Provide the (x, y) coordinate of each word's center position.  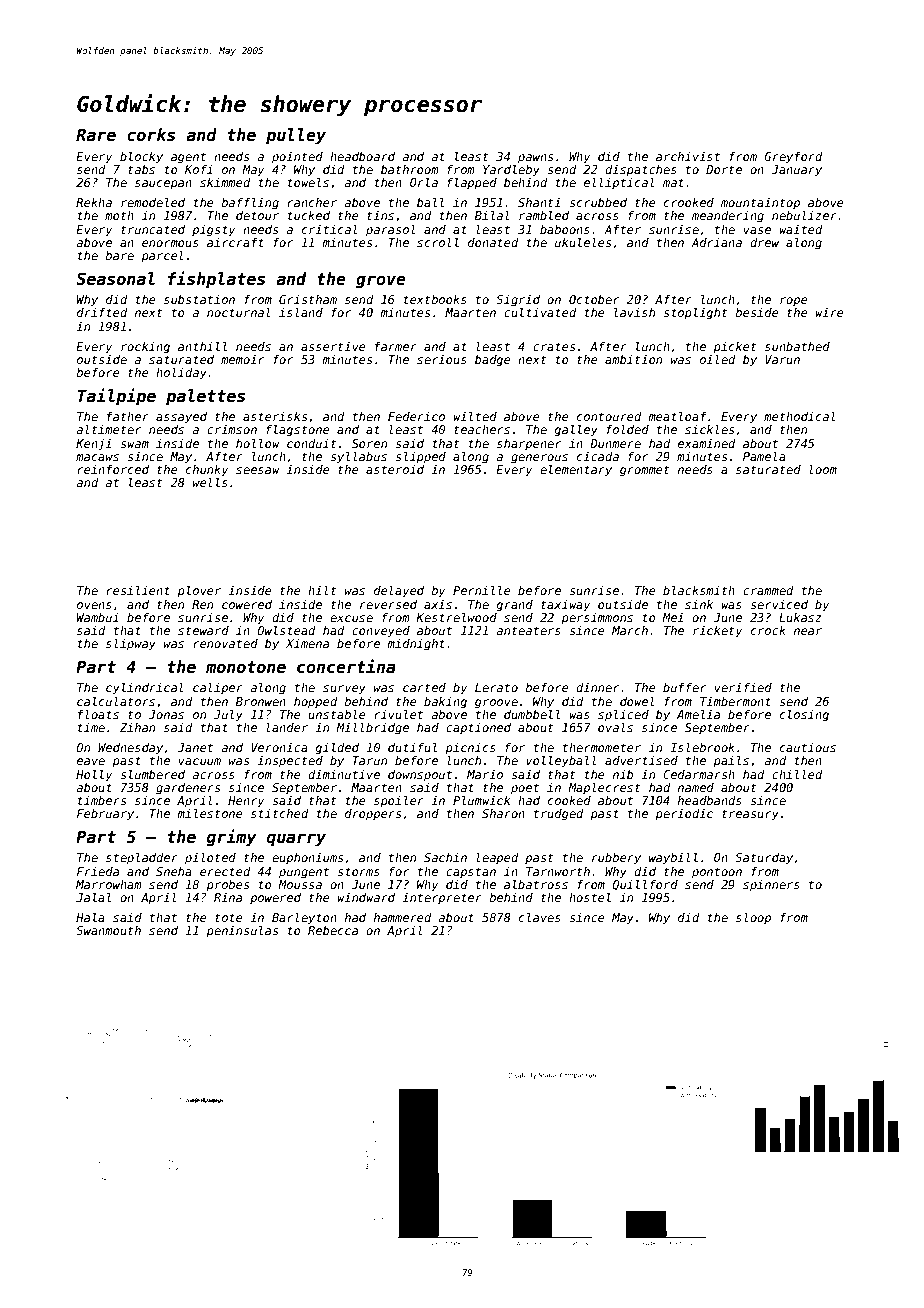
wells (210, 482)
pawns (535, 159)
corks (151, 135)
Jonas (166, 714)
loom (823, 469)
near (808, 631)
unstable (337, 714)
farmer (396, 346)
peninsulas (242, 931)
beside (757, 312)
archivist (688, 156)
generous (539, 459)
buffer (685, 687)
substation (199, 299)
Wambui (97, 617)
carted (424, 687)
